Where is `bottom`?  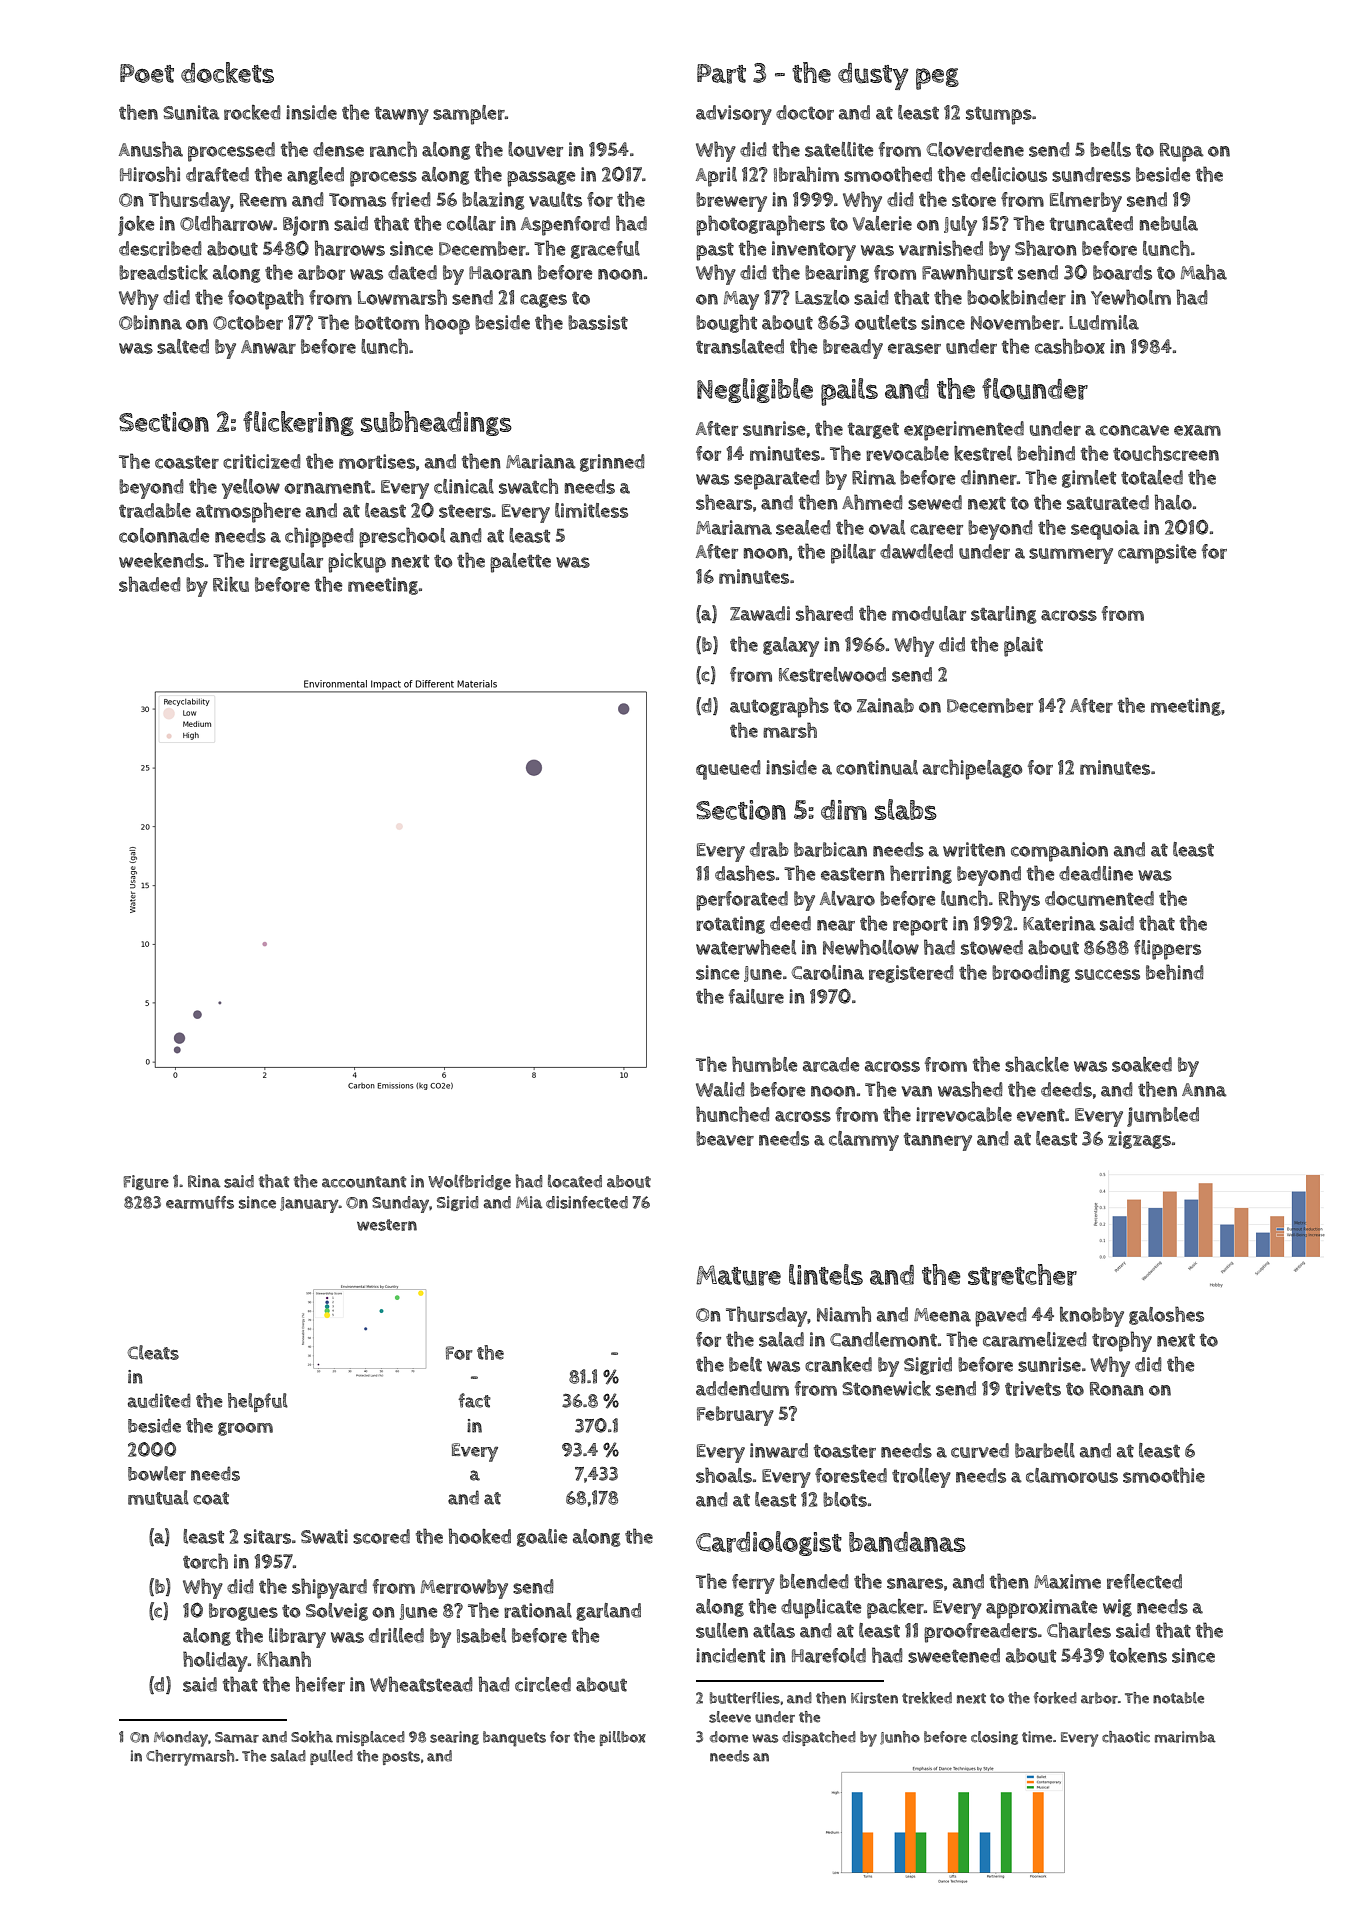
bottom is located at coordinates (387, 322).
